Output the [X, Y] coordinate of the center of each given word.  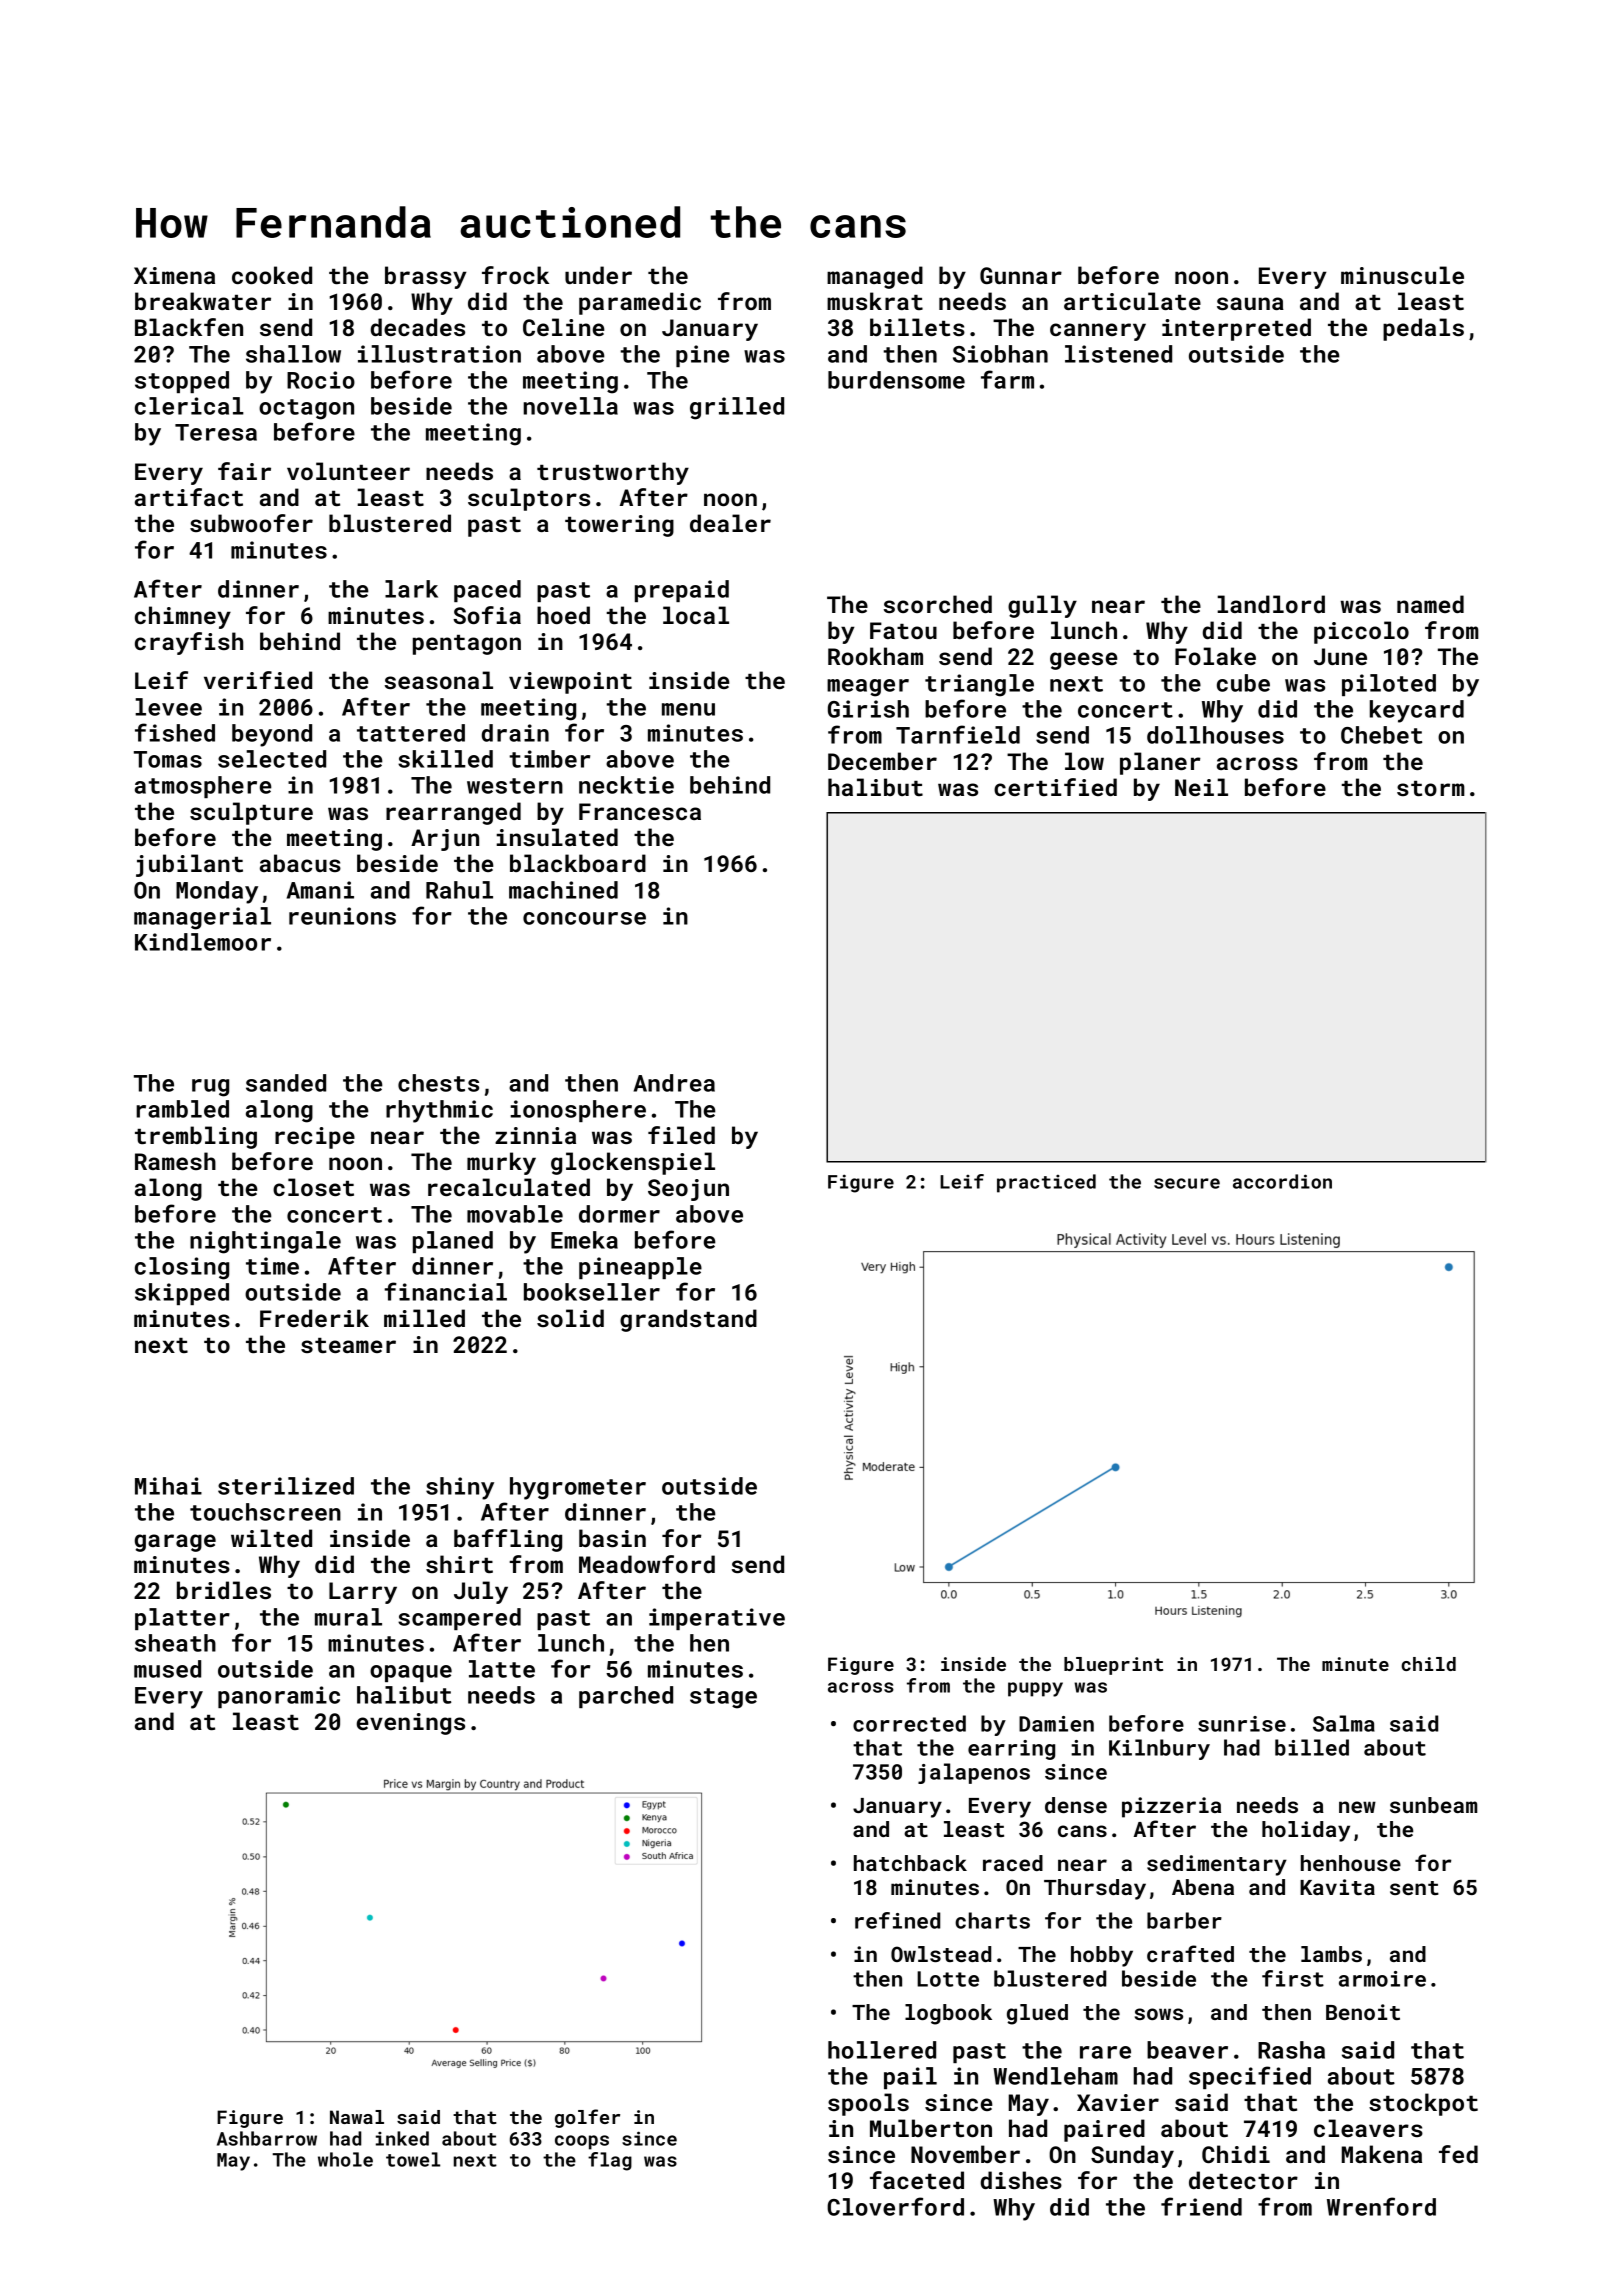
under [598, 275]
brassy [426, 277]
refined [897, 1920]
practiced [1046, 1183]
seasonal [439, 680]
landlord [1271, 604]
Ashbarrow [267, 2138]
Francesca [640, 811]
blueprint [1113, 1666]
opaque [411, 1673]
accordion [1282, 1181]
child [1428, 1664]
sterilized [286, 1486]
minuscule [1402, 275]
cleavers [1368, 2128]
